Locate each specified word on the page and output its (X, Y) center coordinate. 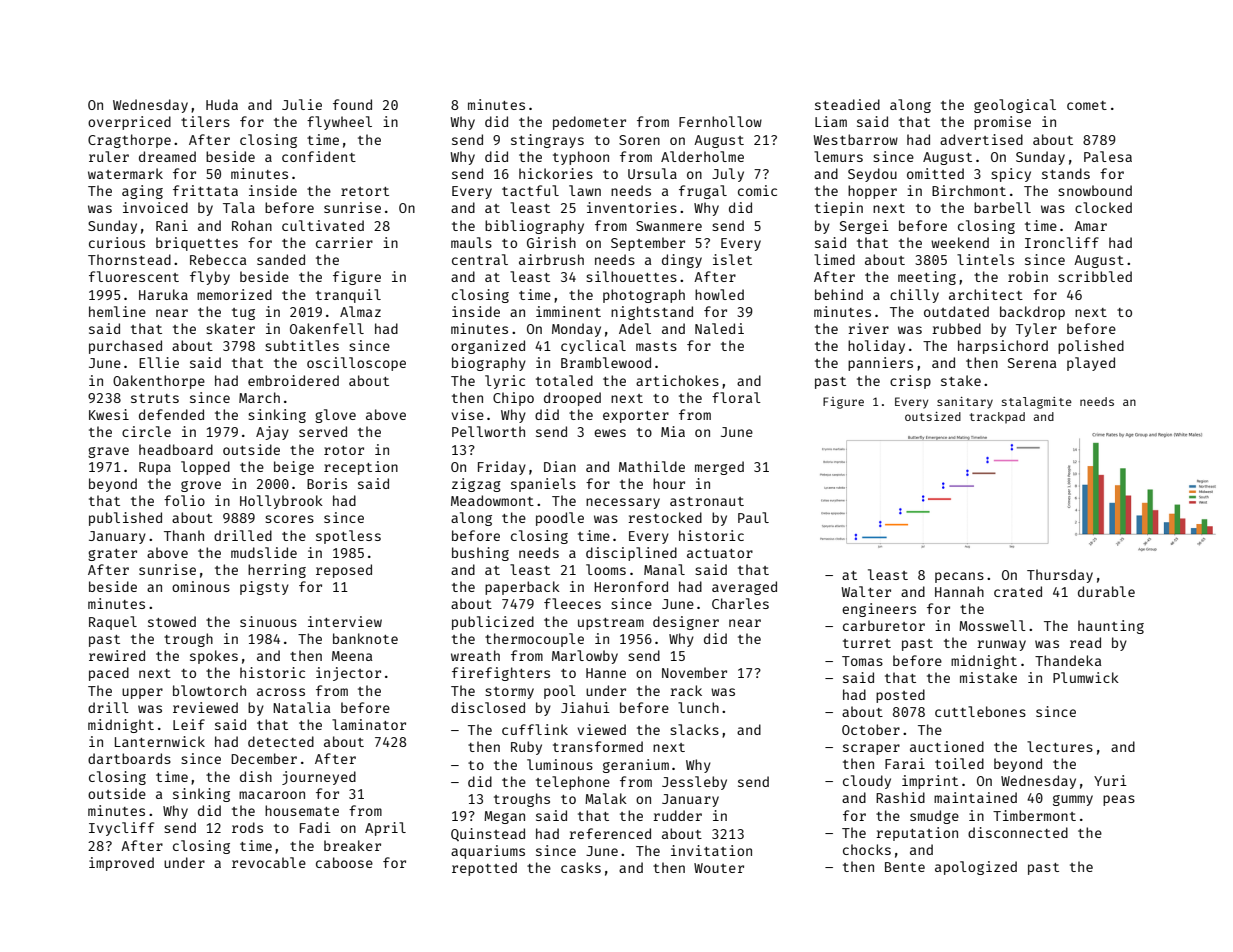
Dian (560, 466)
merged (719, 468)
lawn (585, 190)
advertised (981, 139)
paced (109, 674)
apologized (976, 868)
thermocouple (534, 640)
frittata (205, 190)
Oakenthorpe (159, 382)
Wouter (719, 868)
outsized (933, 416)
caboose (344, 862)
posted (900, 696)
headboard (176, 449)
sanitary (965, 403)
